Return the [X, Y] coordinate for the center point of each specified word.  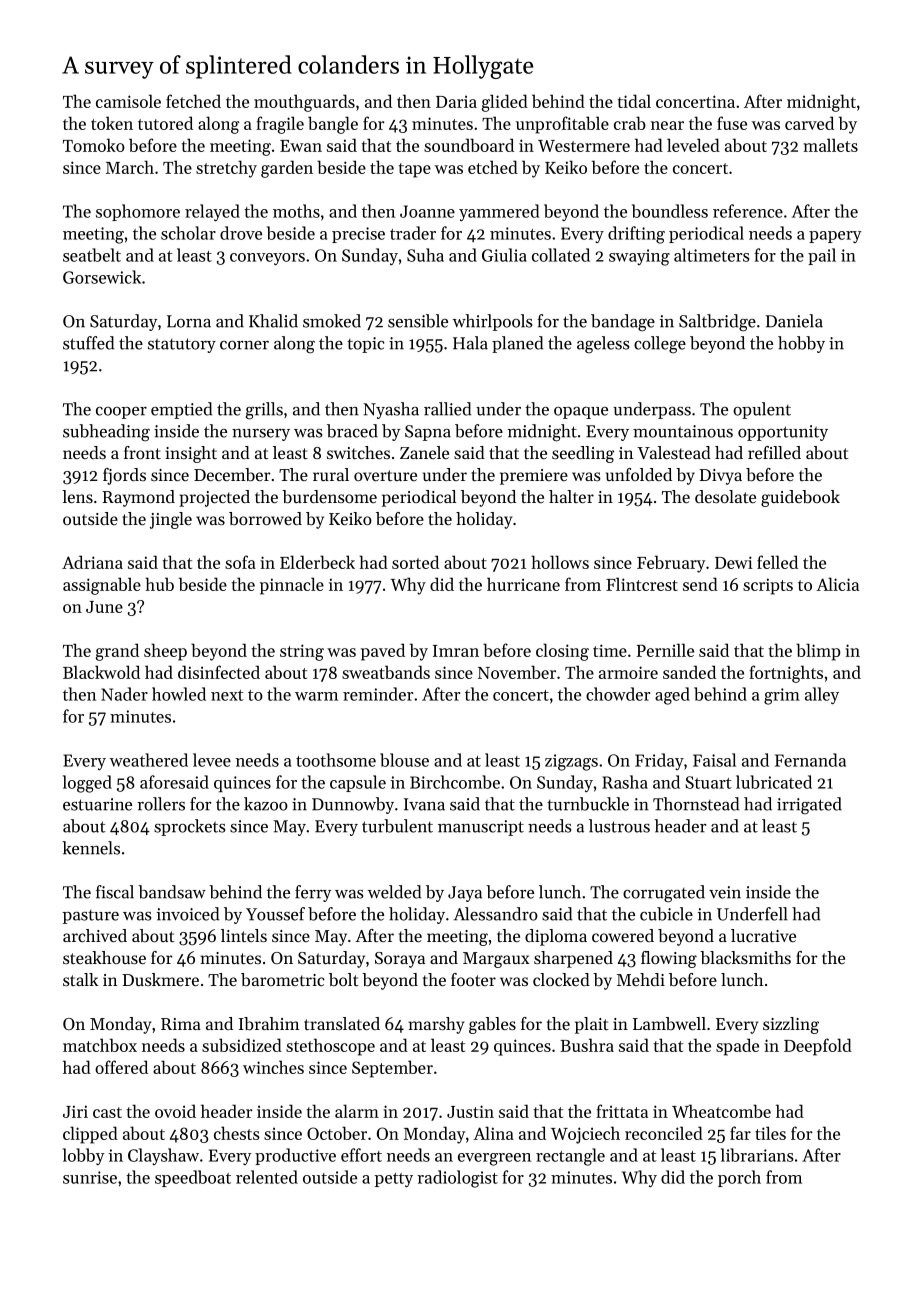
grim [782, 696]
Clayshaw [163, 1156]
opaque [581, 413]
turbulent [397, 826]
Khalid [273, 321]
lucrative [763, 935]
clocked [561, 979]
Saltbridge [717, 323]
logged [87, 784]
